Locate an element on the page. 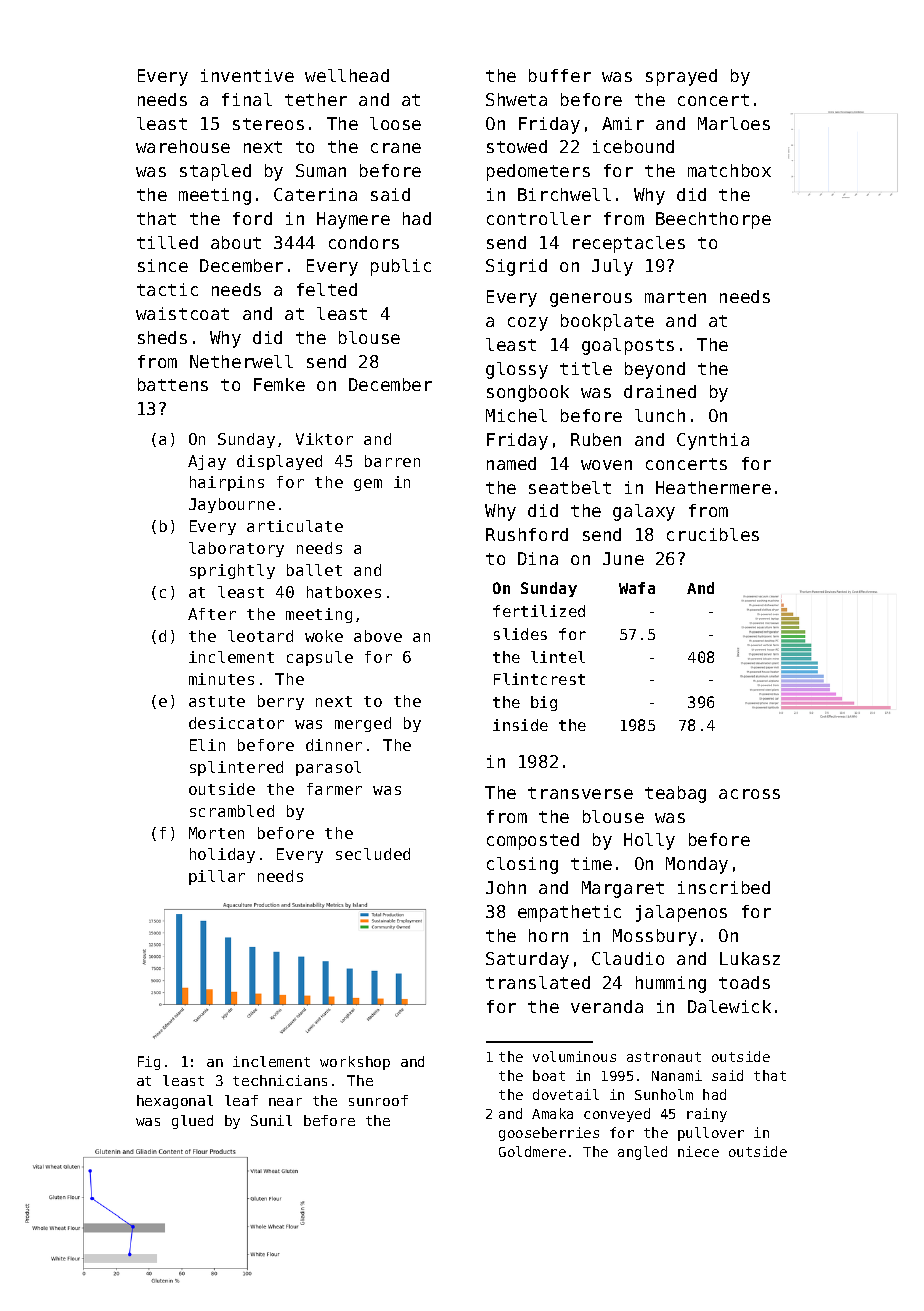 Image resolution: width=924 pixels, height=1311 pixels. slides is located at coordinates (520, 634).
